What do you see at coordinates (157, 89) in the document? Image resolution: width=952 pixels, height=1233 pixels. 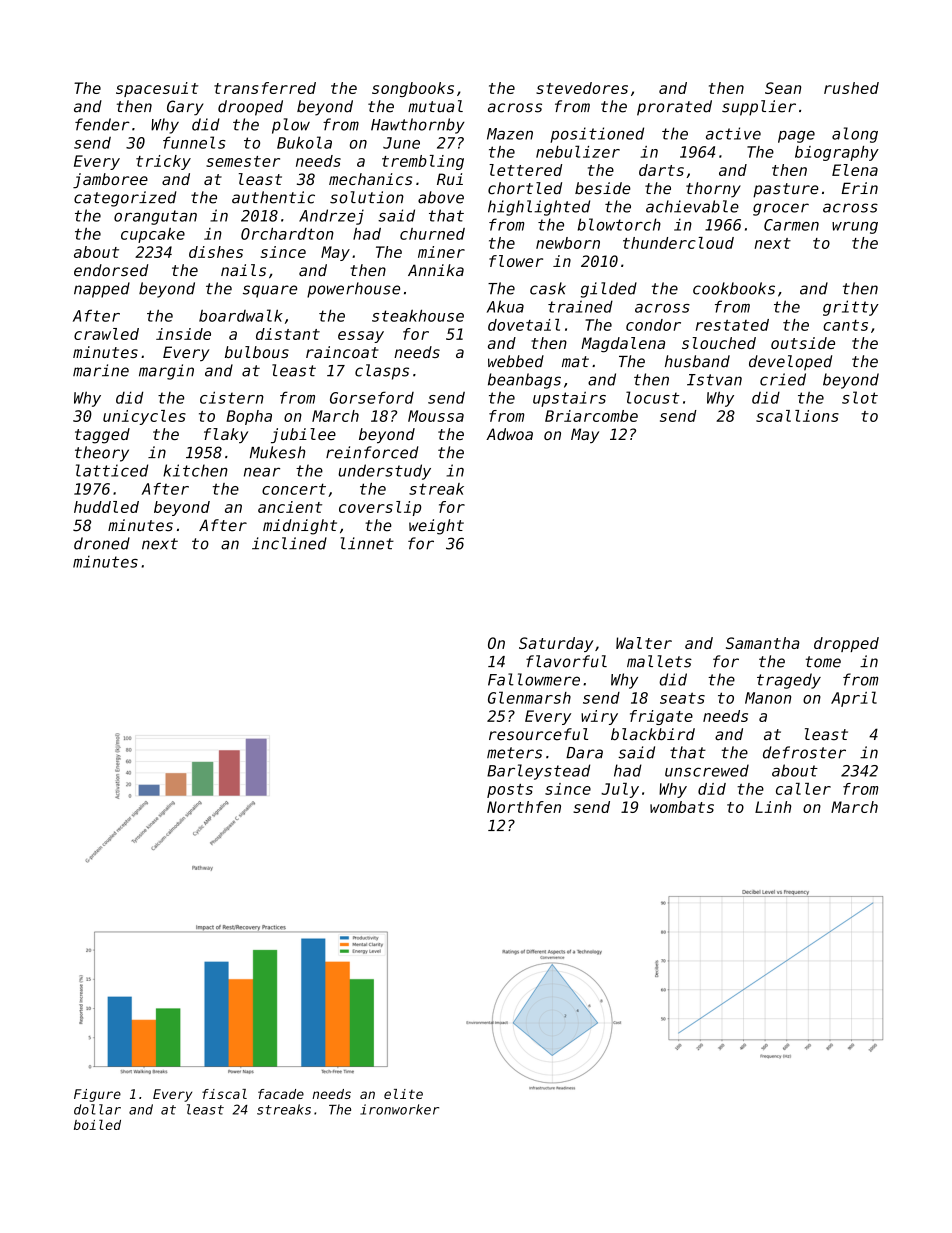 I see `spacesuit` at bounding box center [157, 89].
